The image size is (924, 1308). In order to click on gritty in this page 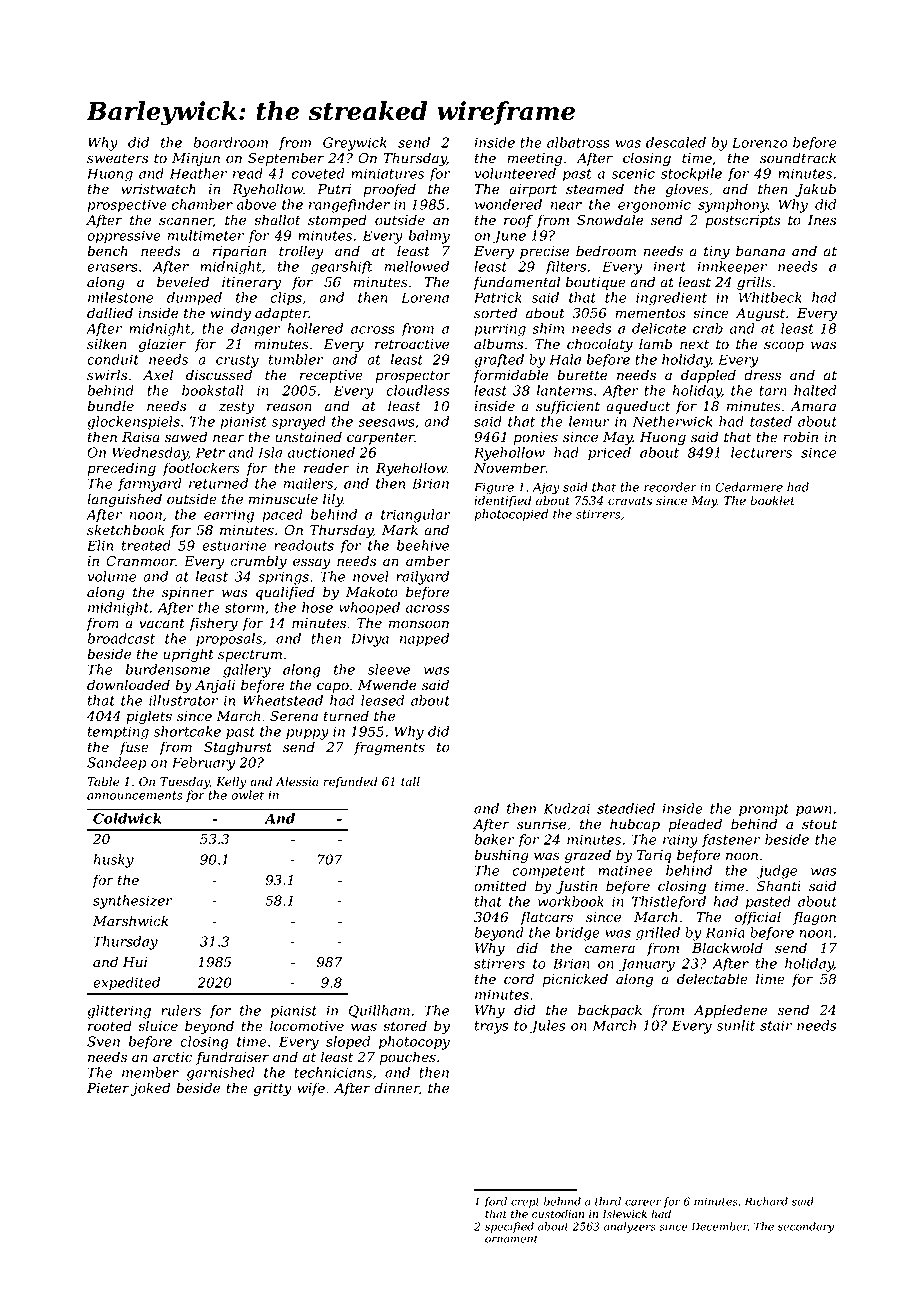, I will do `click(272, 1089)`.
